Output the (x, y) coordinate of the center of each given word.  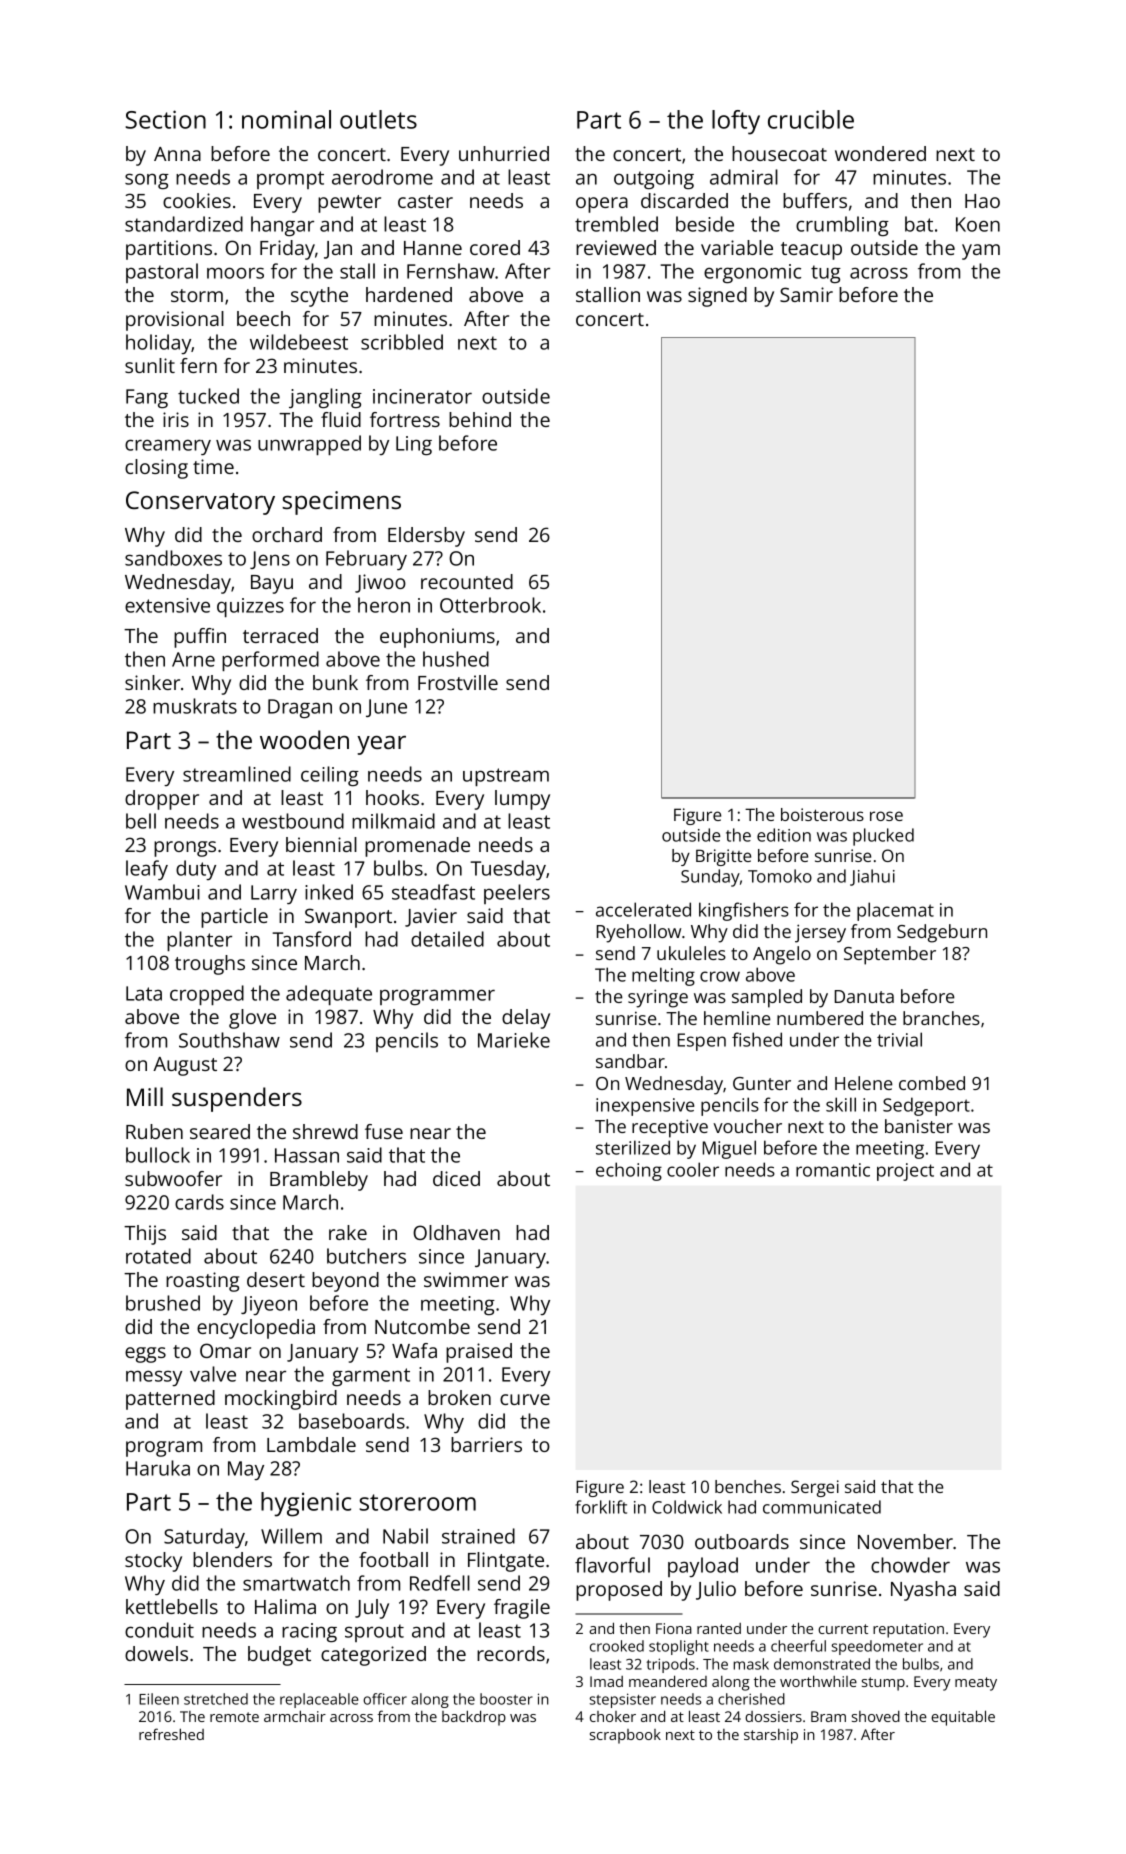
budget (279, 1656)
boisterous (822, 814)
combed (932, 1083)
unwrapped (309, 445)
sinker (152, 682)
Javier (431, 917)
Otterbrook (490, 605)
